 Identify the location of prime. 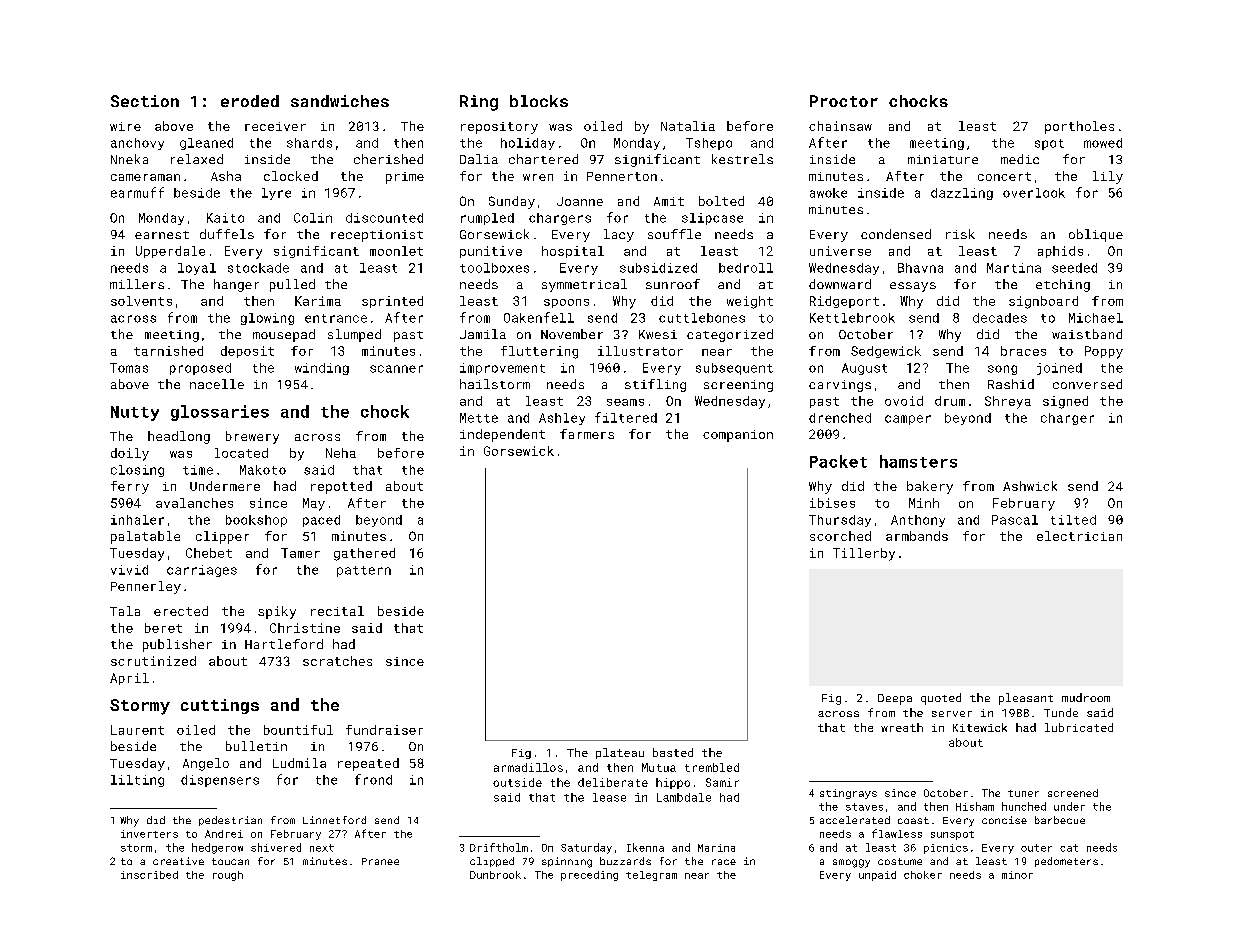
(405, 178).
